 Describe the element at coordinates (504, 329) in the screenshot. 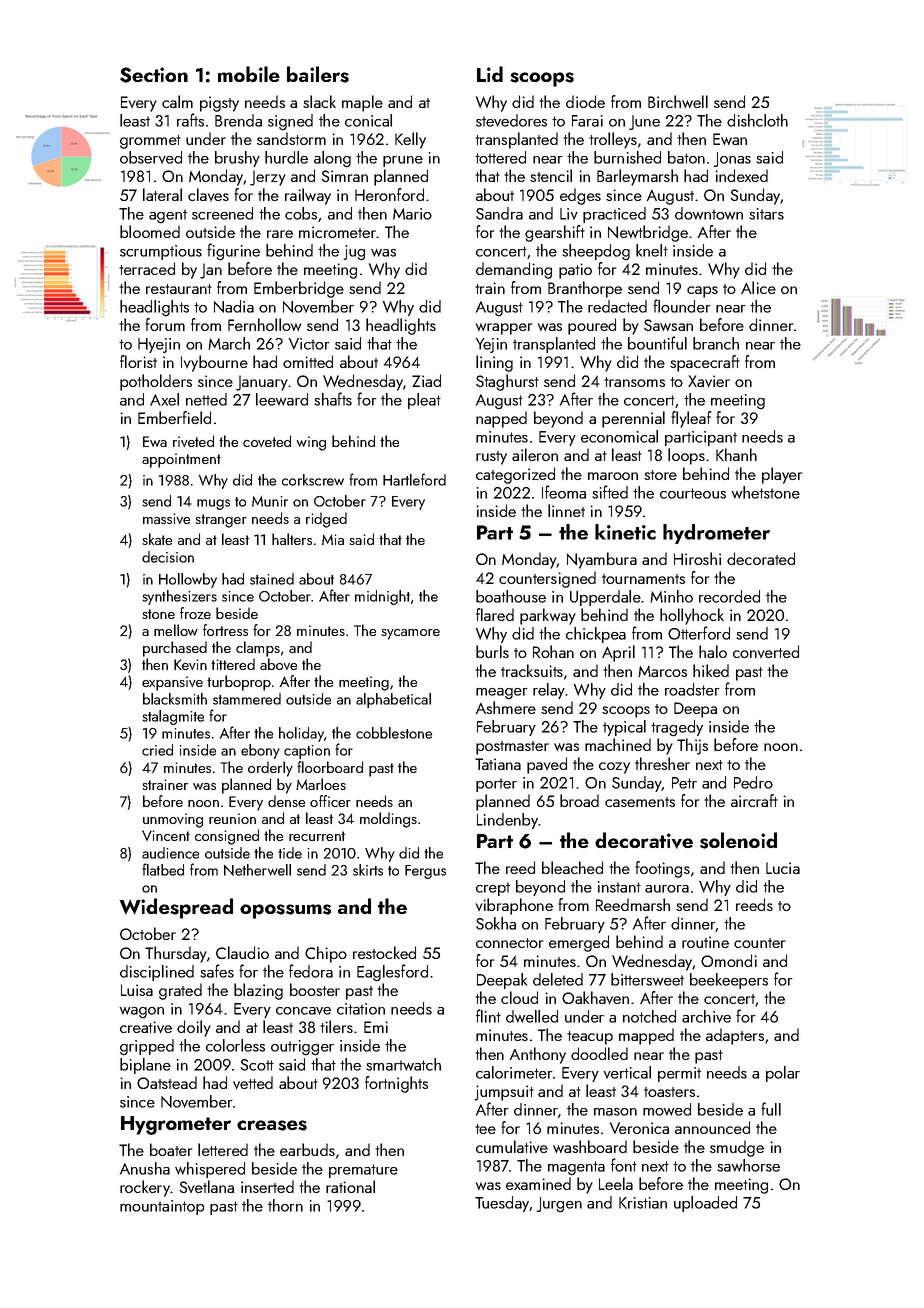

I see `wrapper` at that location.
